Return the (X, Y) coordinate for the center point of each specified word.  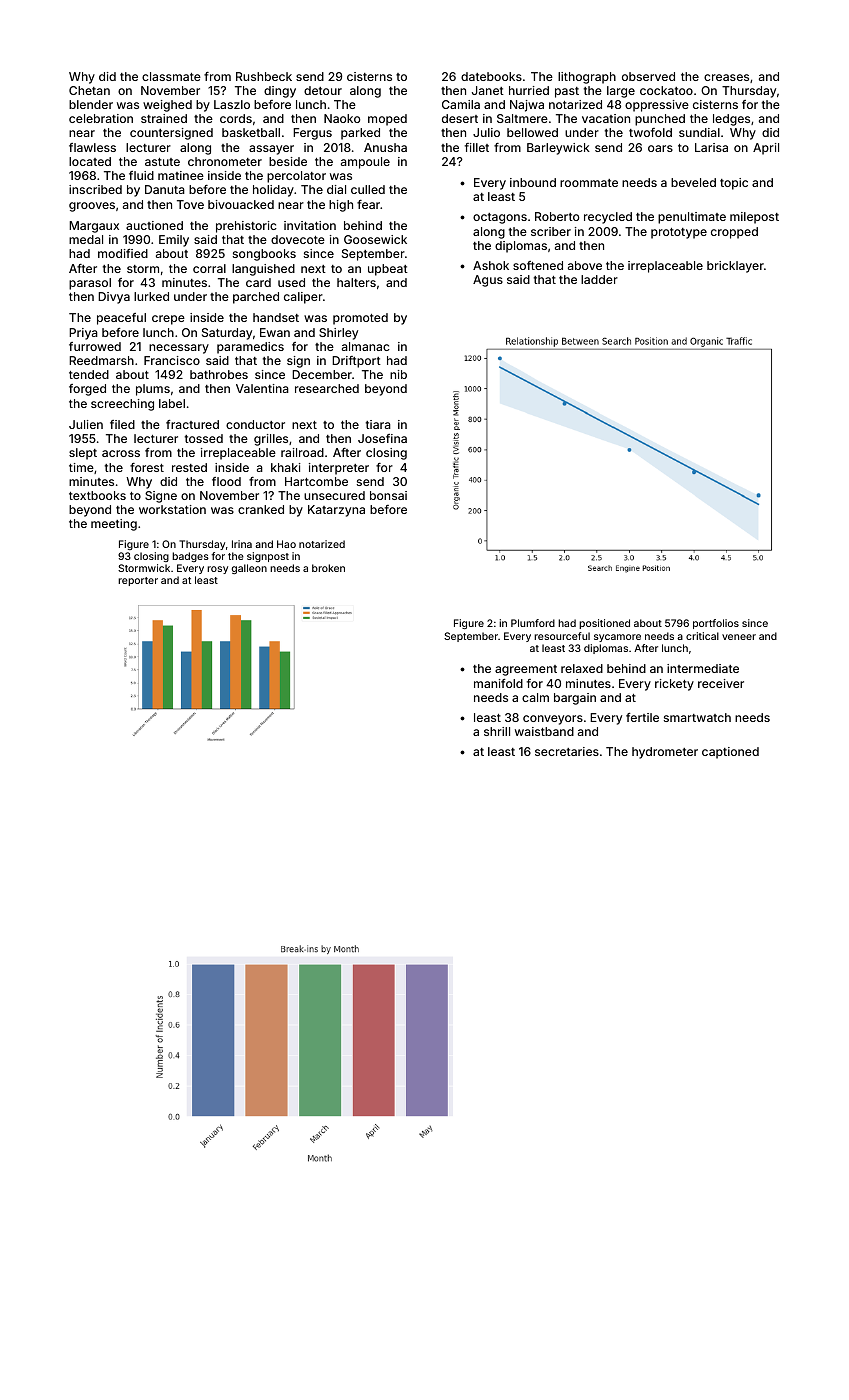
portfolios (716, 624)
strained (164, 118)
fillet (477, 147)
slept (83, 454)
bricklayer (735, 267)
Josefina (382, 438)
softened (538, 265)
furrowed (95, 346)
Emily (174, 241)
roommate (589, 183)
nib (398, 374)
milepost (754, 218)
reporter (138, 581)
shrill (497, 731)
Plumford (533, 623)
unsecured (334, 495)
